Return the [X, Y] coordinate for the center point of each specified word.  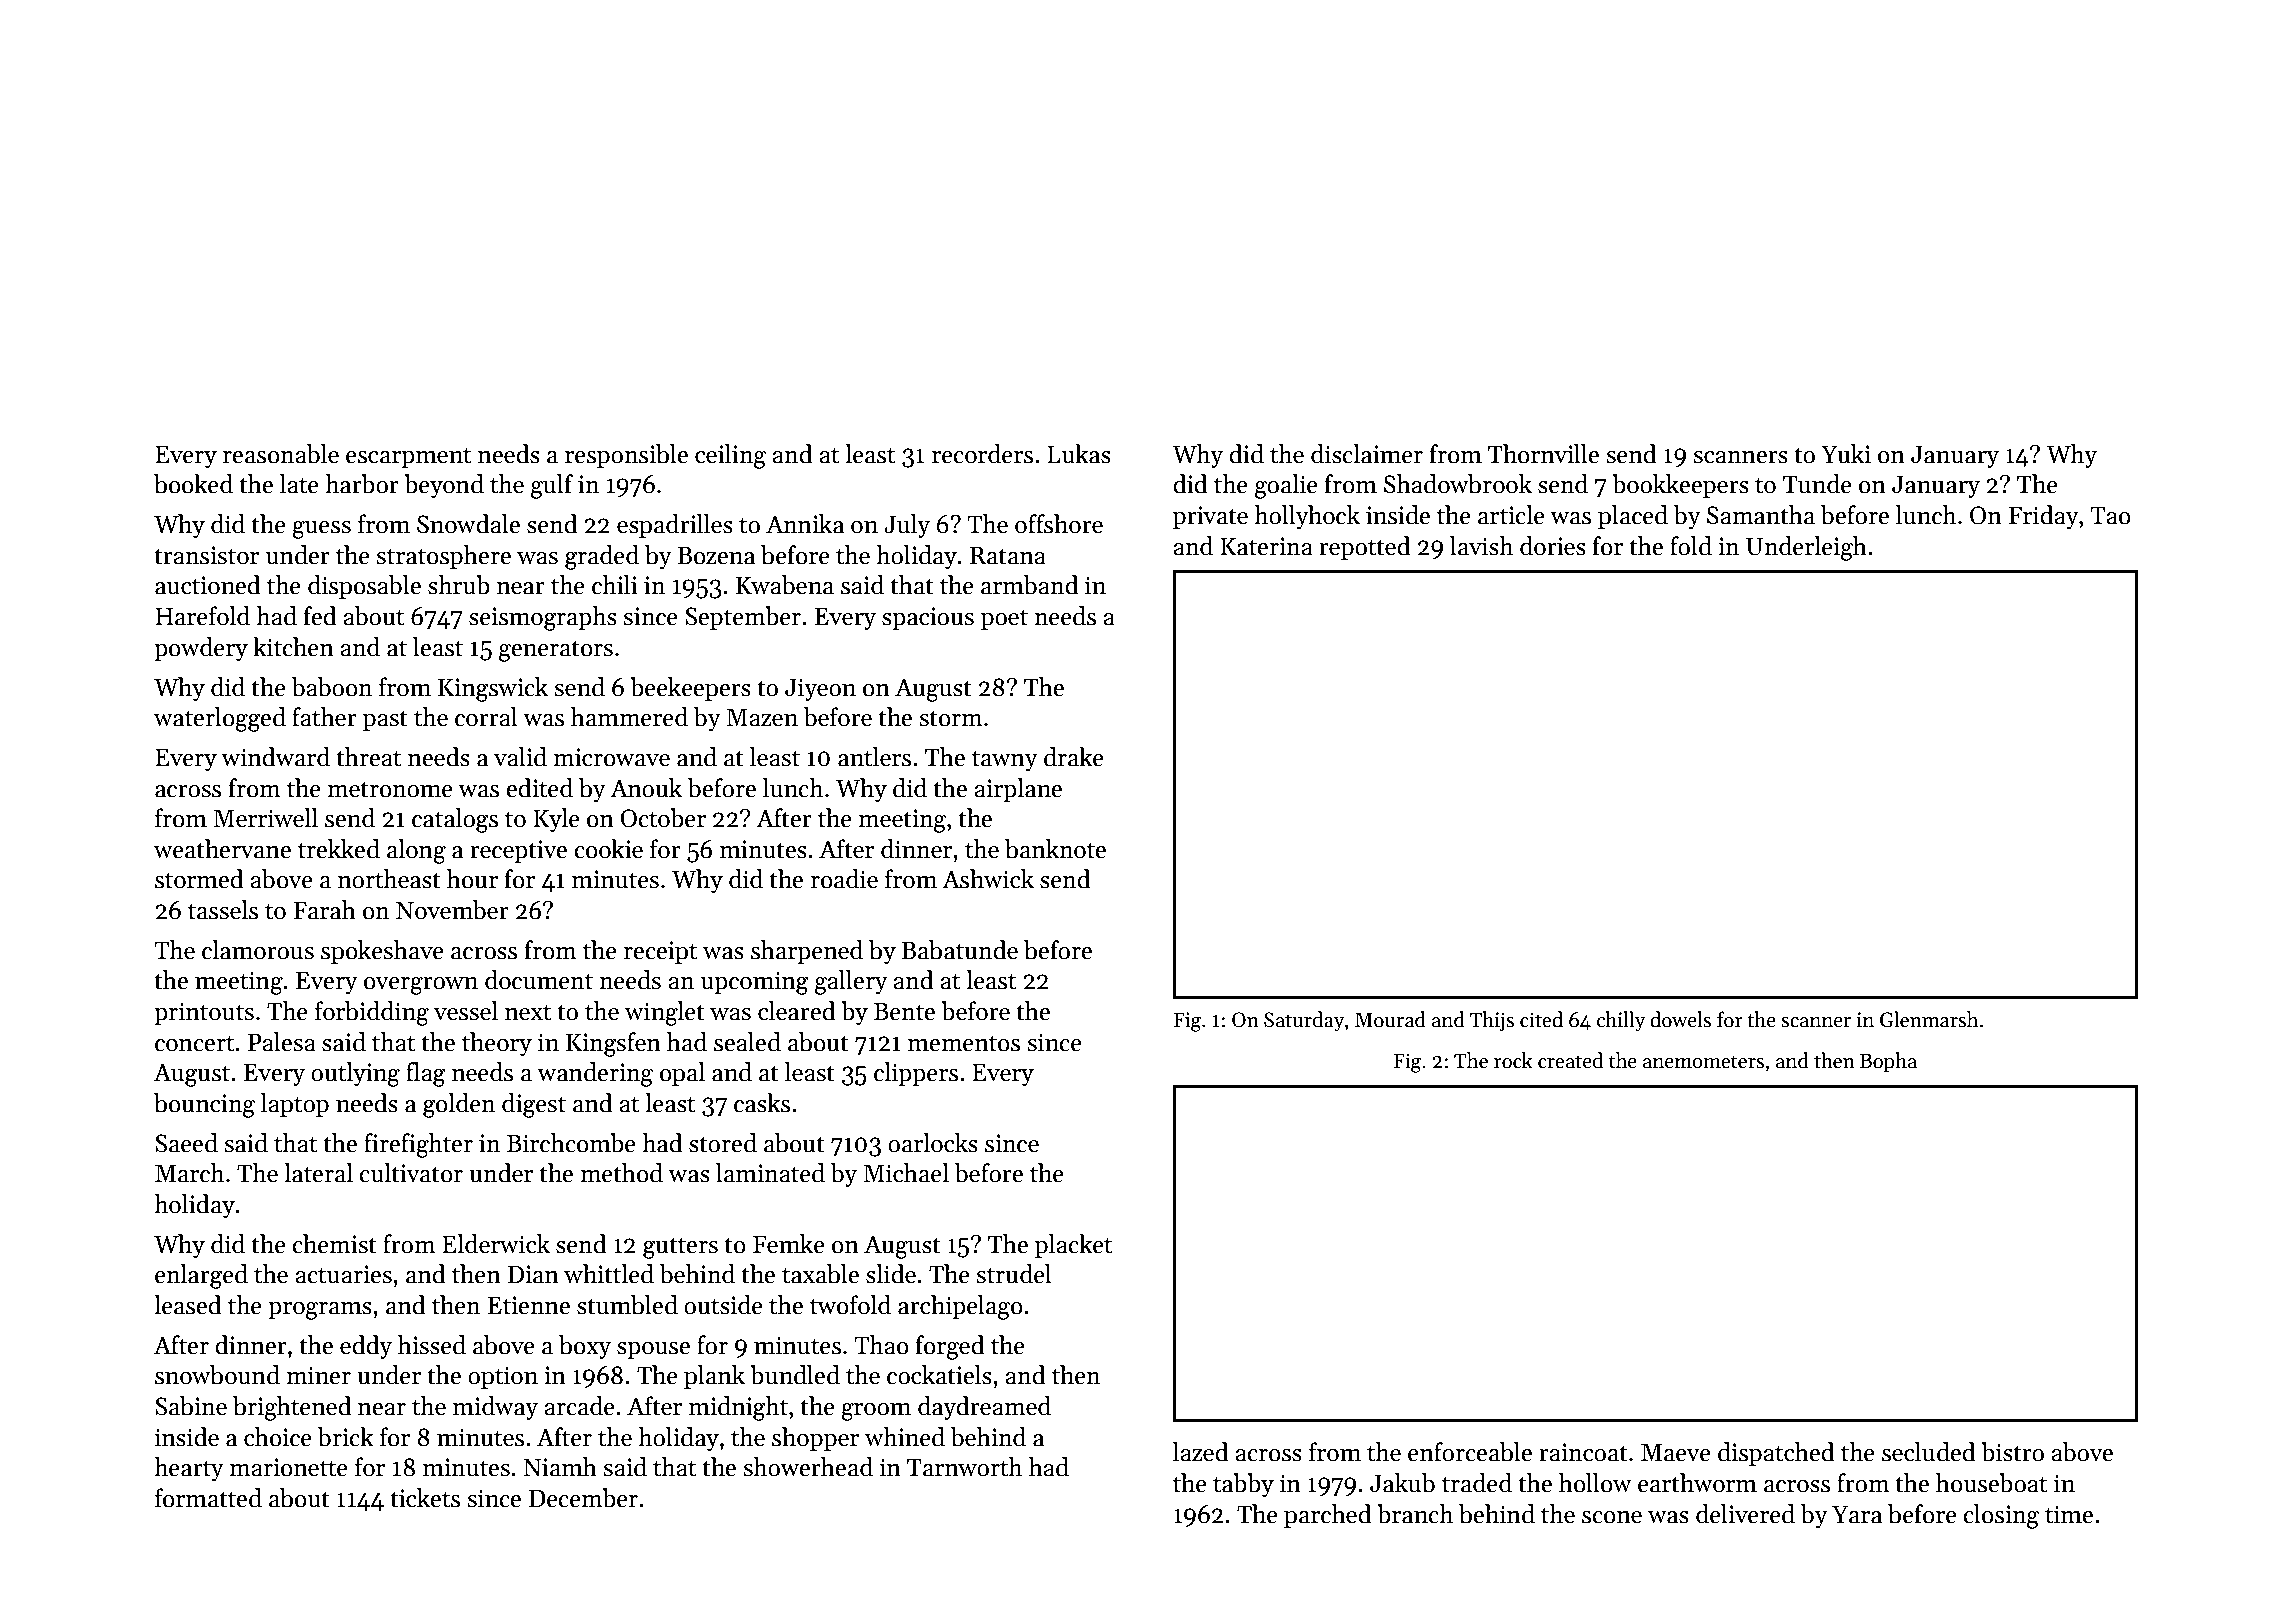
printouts [204, 1013]
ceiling [730, 456]
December [583, 1498]
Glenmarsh [1929, 1019]
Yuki [1846, 454]
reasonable [281, 454]
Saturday [1304, 1021]
